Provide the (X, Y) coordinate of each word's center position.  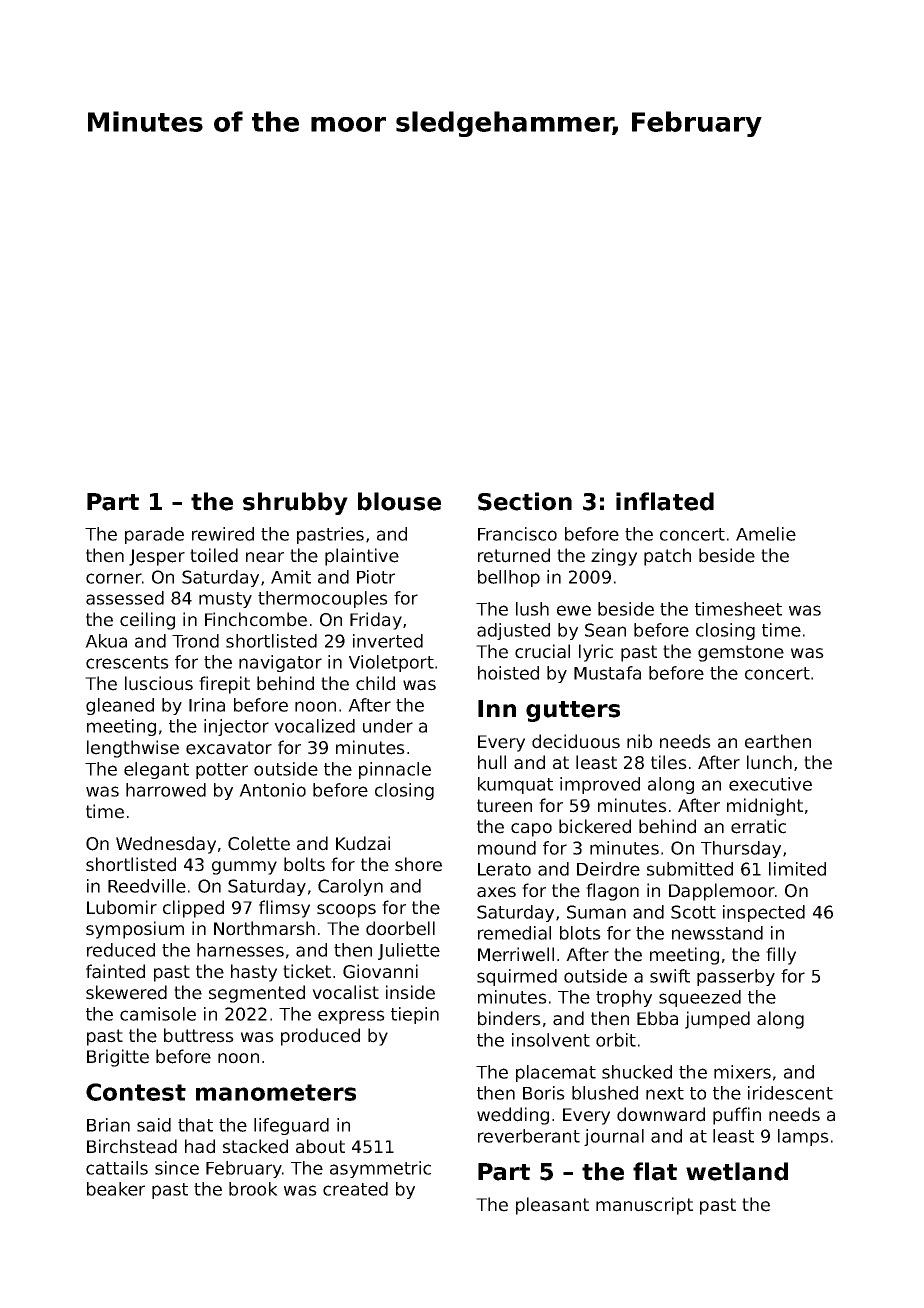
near (265, 557)
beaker (116, 1189)
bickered (595, 826)
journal (614, 1137)
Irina (207, 705)
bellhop (509, 578)
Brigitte (118, 1058)
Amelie (766, 534)
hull (492, 762)
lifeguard (291, 1126)
